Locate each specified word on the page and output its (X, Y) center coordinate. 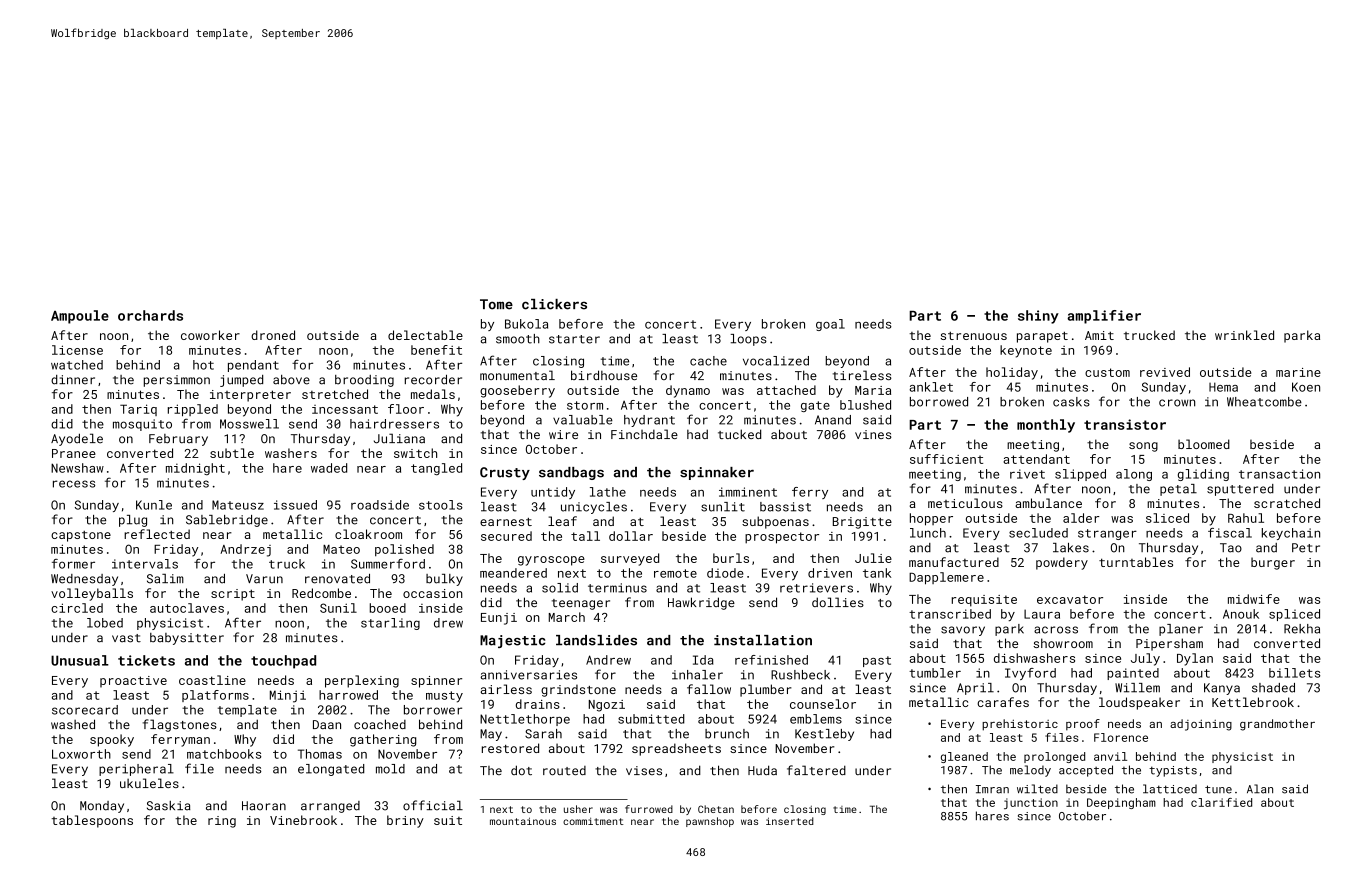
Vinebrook (303, 820)
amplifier (1104, 317)
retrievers (816, 588)
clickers (554, 304)
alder (1081, 518)
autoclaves (187, 608)
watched (77, 365)
